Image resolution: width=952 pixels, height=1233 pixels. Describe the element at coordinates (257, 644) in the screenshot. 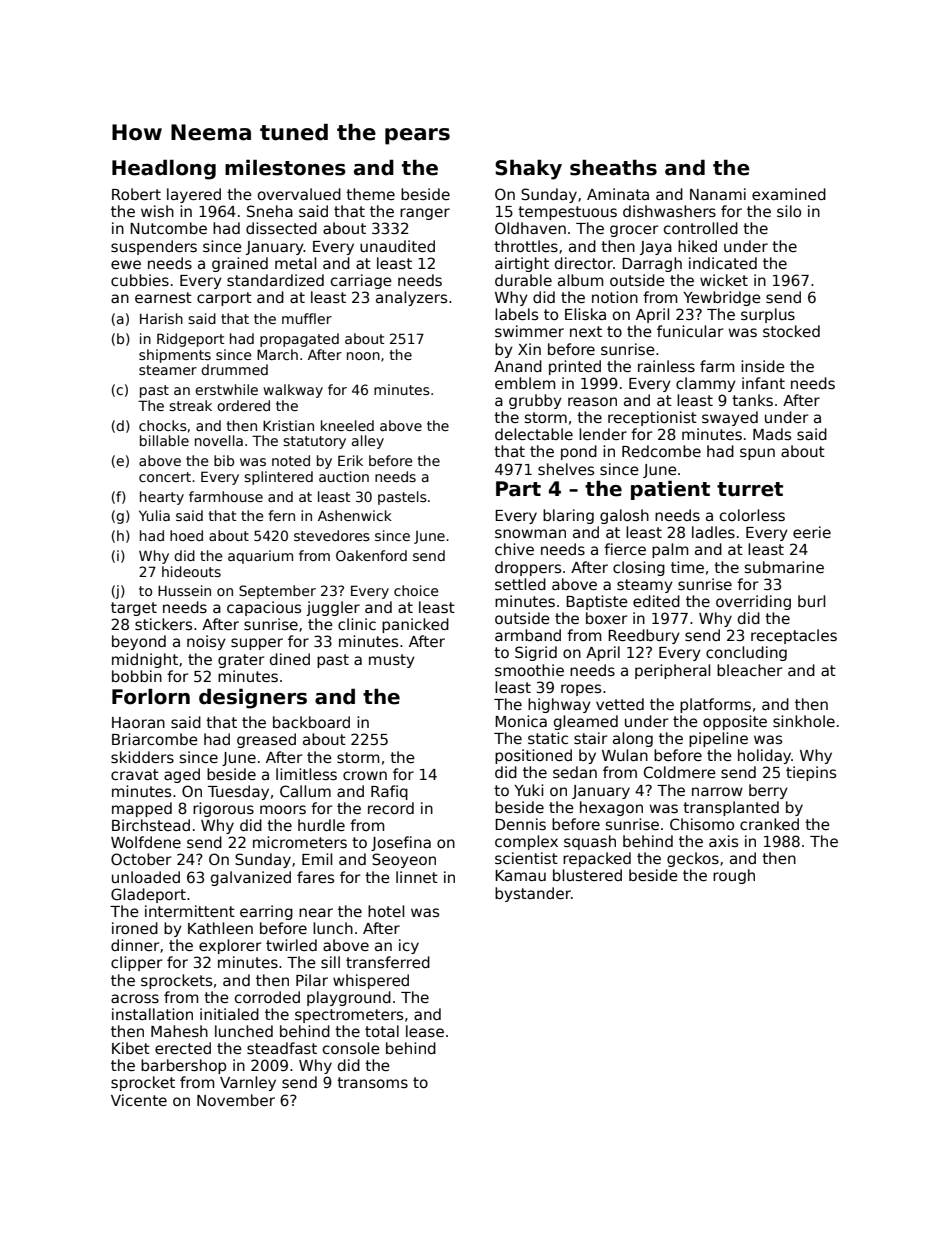

I see `supper` at that location.
